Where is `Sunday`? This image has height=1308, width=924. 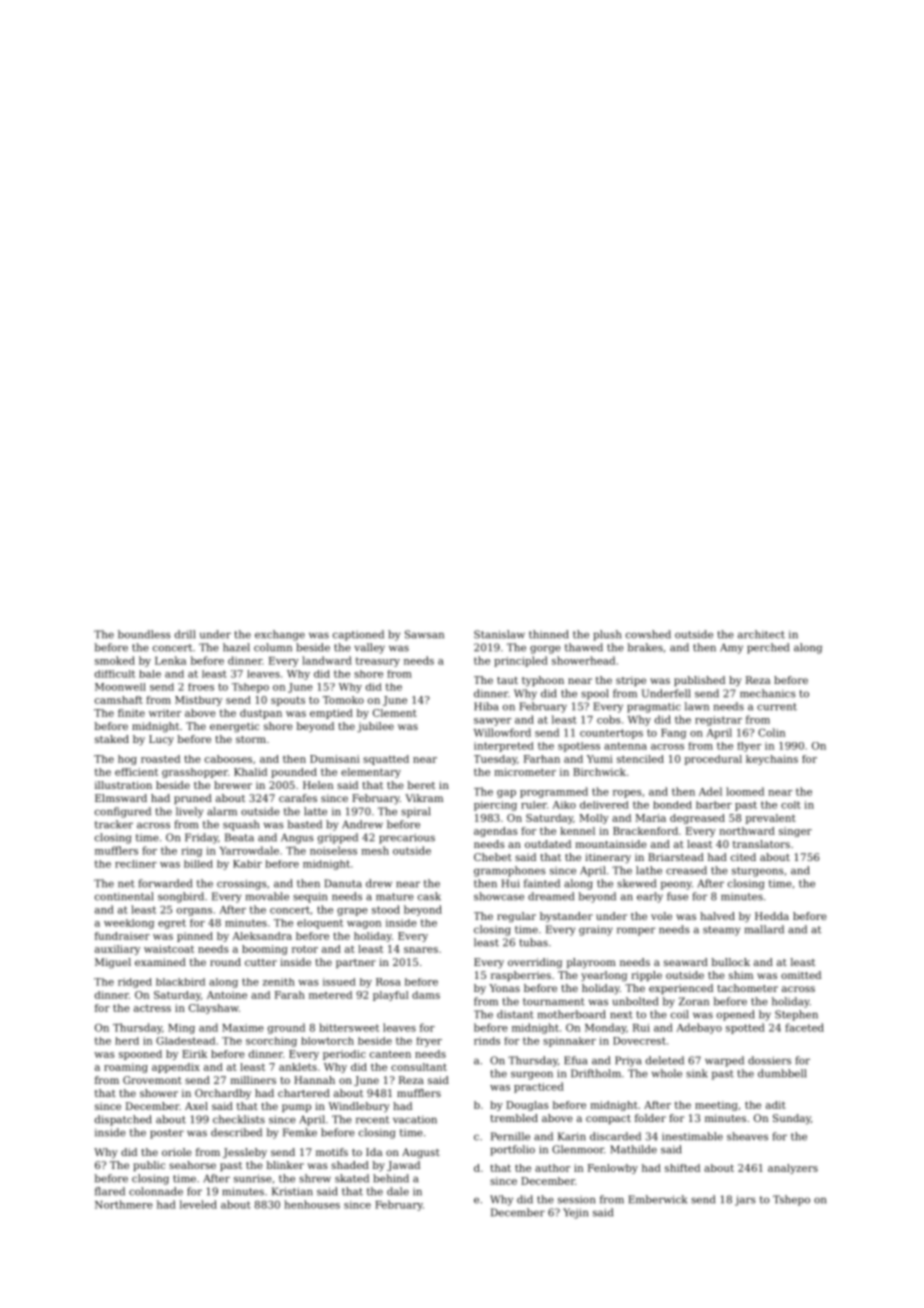 Sunday is located at coordinates (792, 1119).
